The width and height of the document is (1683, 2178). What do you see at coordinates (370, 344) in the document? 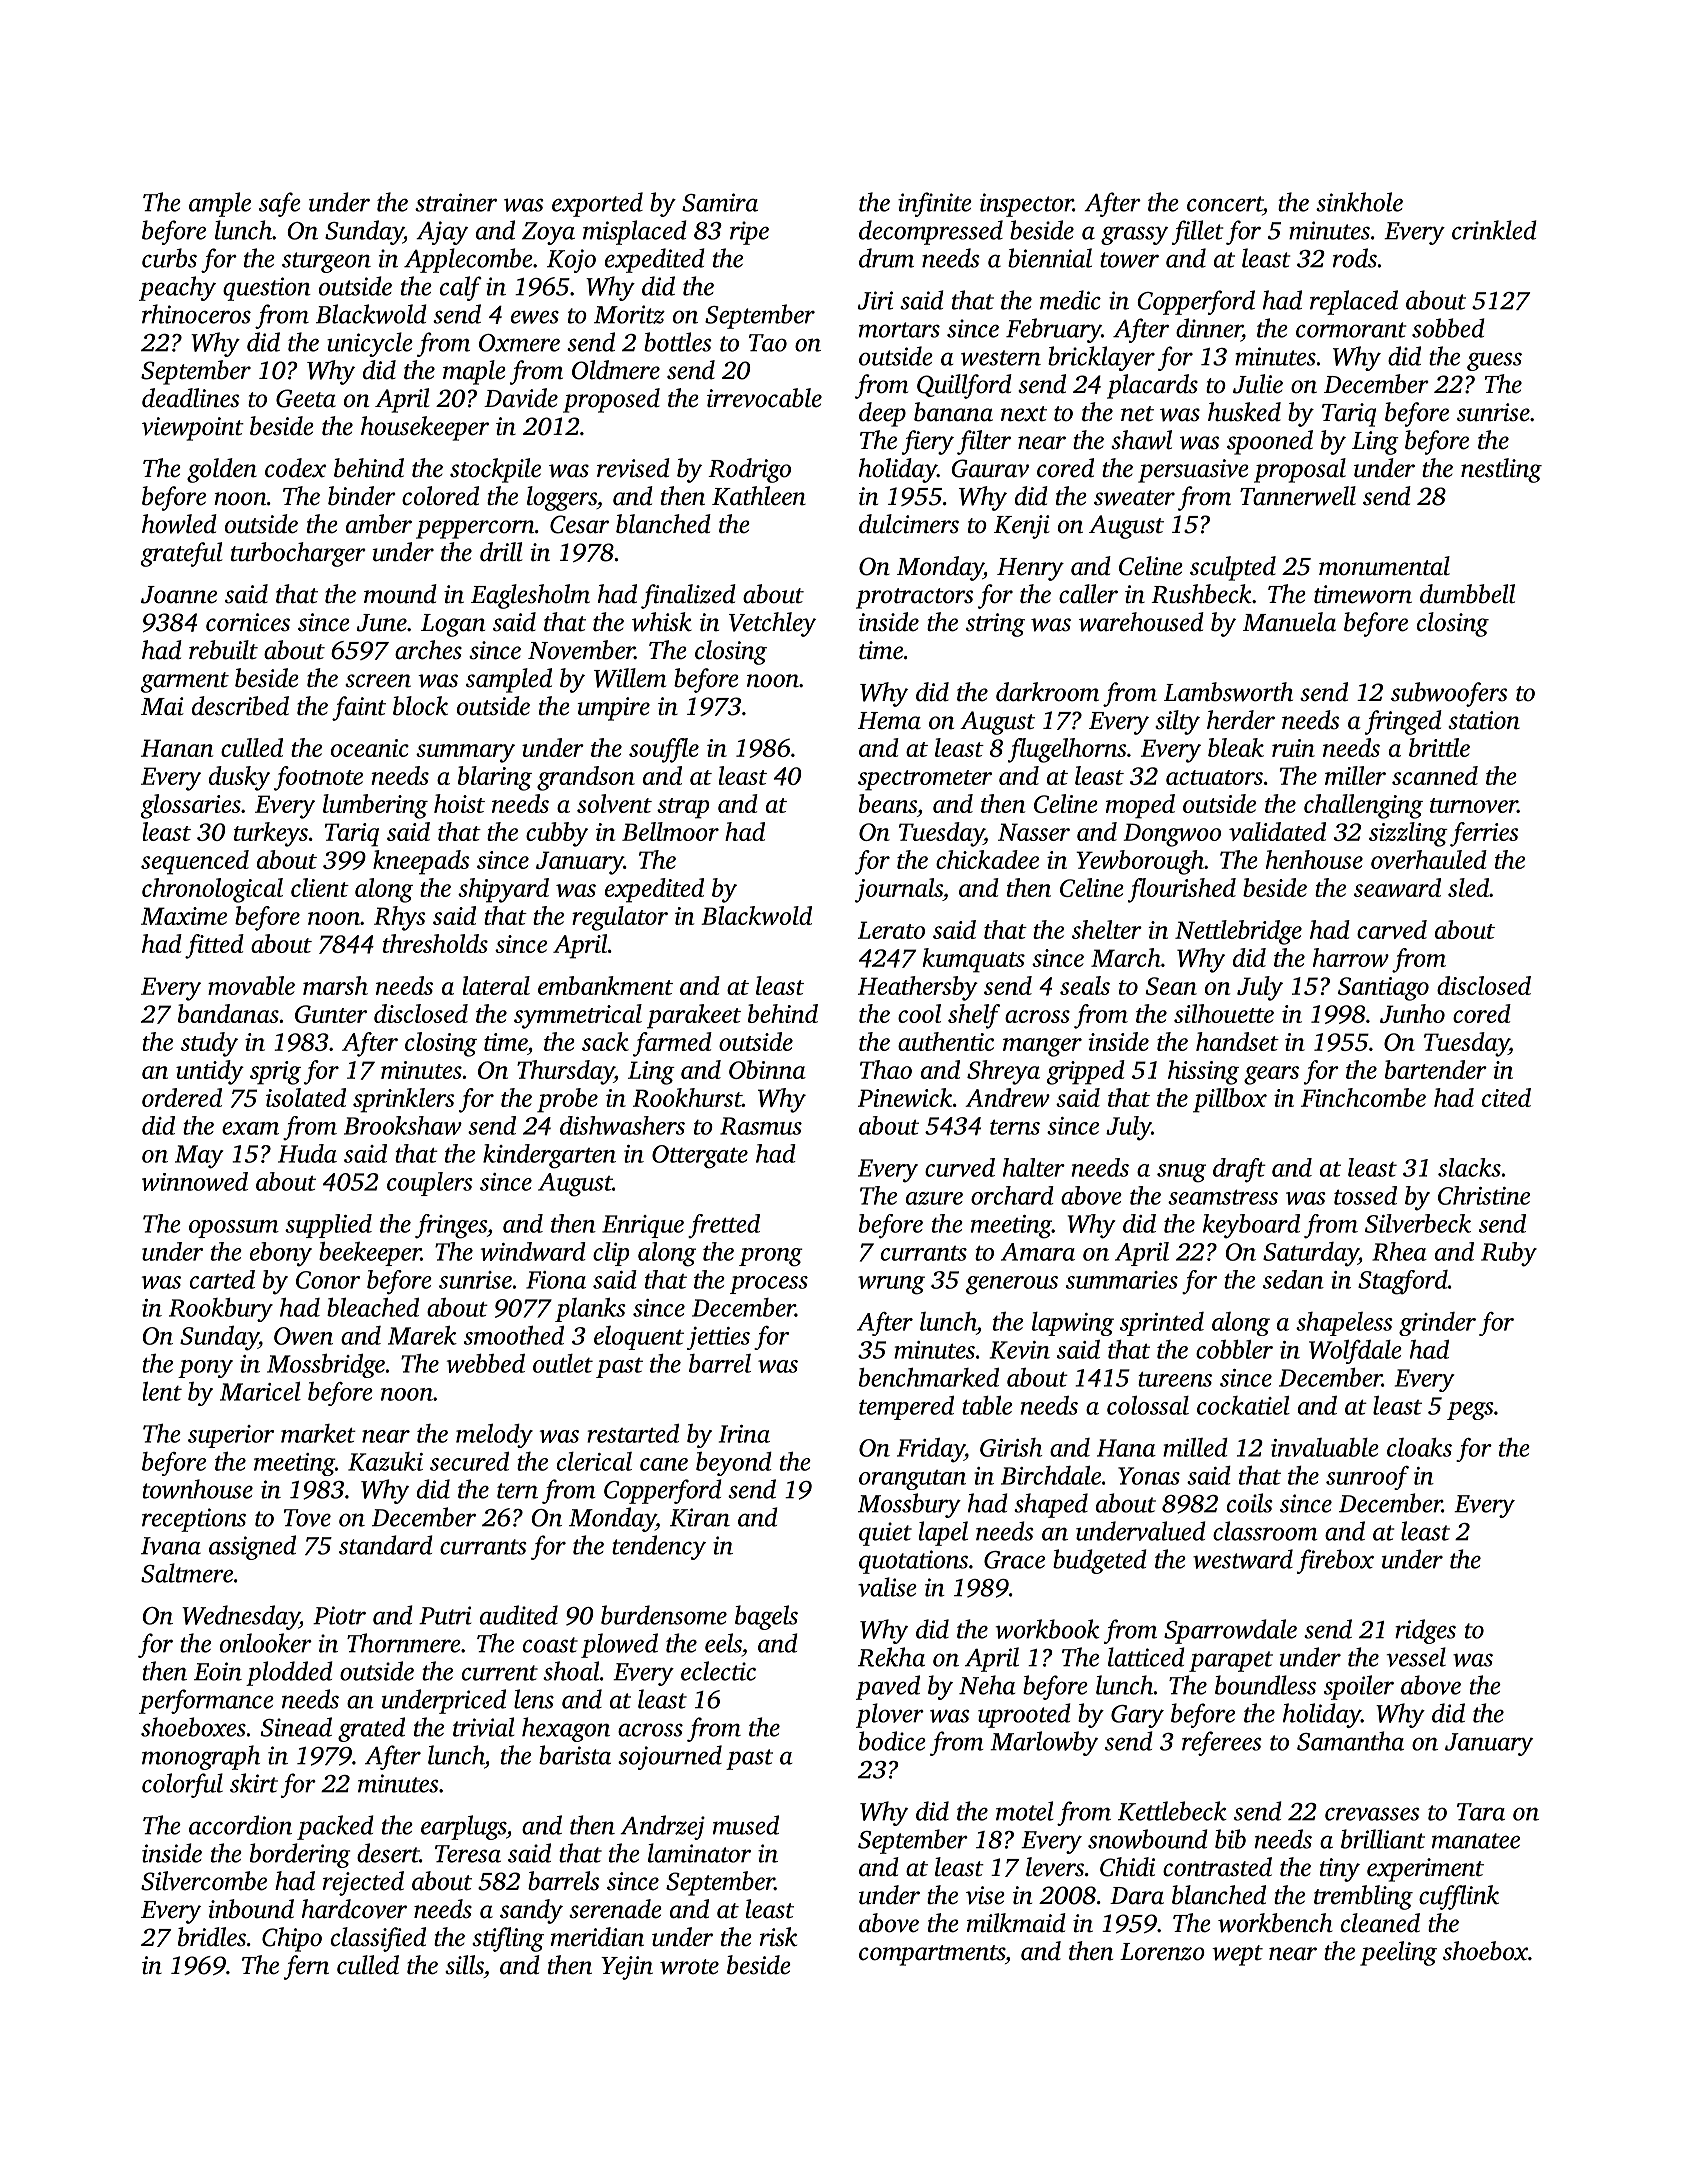
I see `unicycle` at bounding box center [370, 344].
